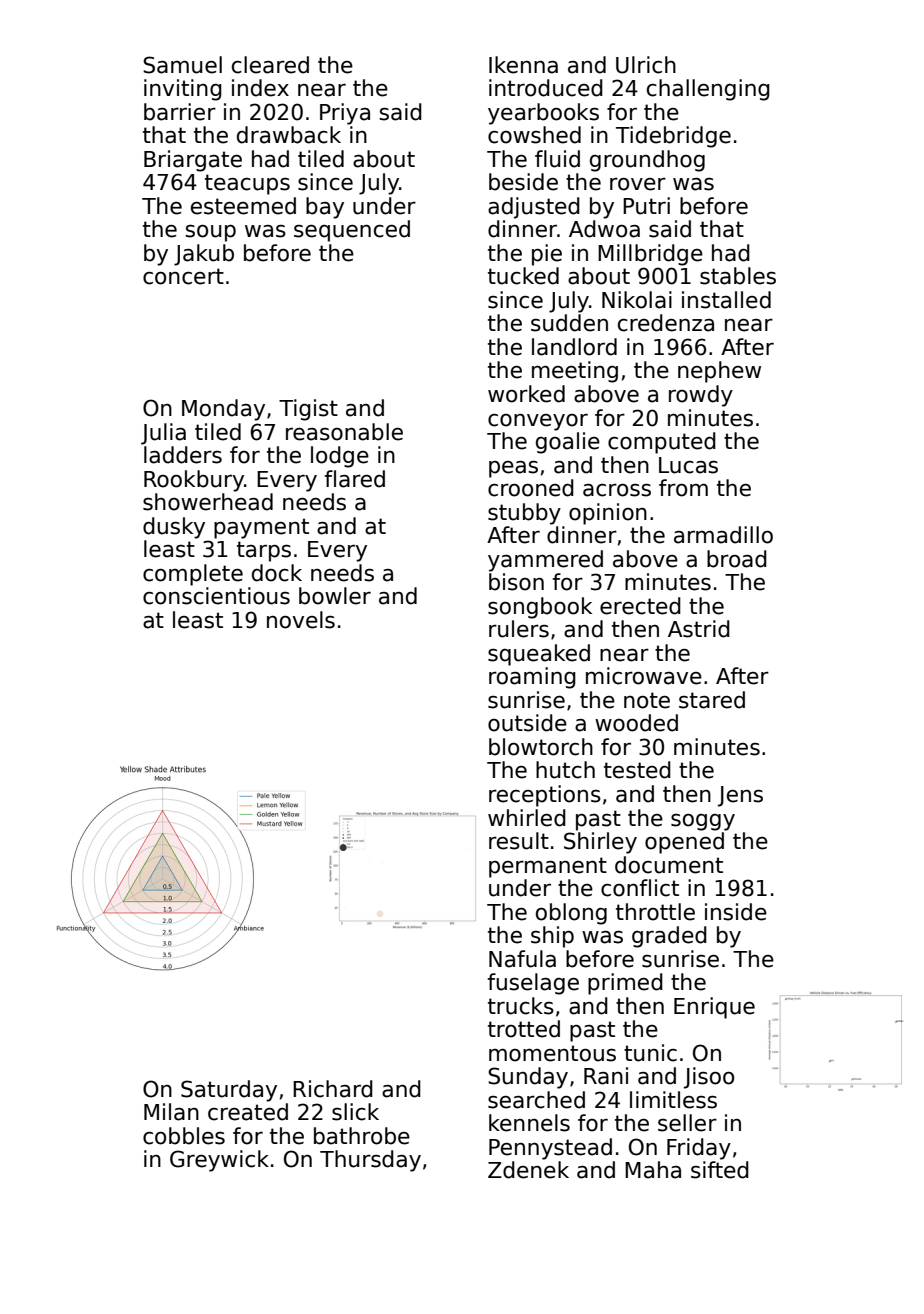  I want to click on worked, so click(526, 394).
